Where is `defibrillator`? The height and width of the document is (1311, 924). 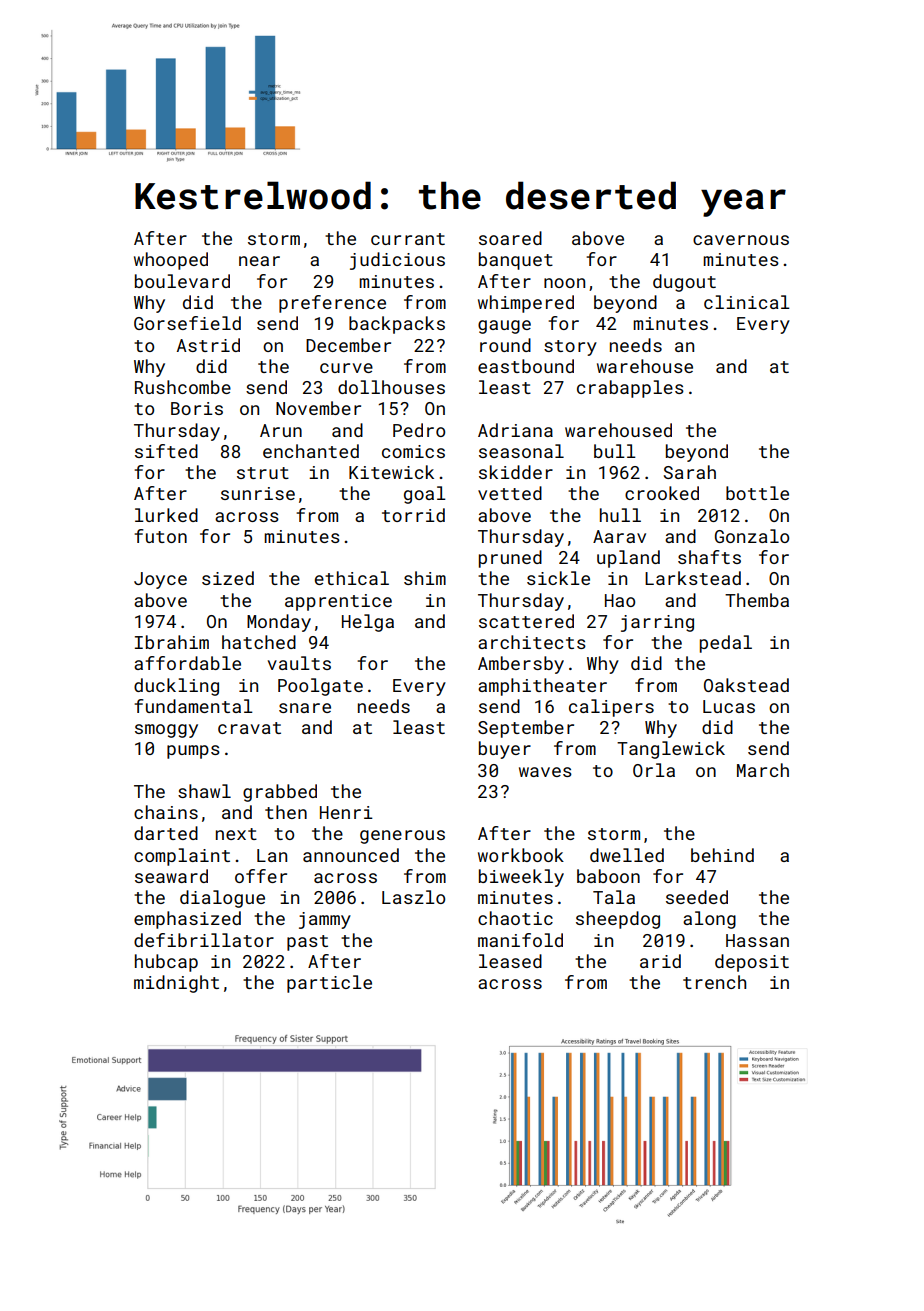 defibrillator is located at coordinates (204, 940).
